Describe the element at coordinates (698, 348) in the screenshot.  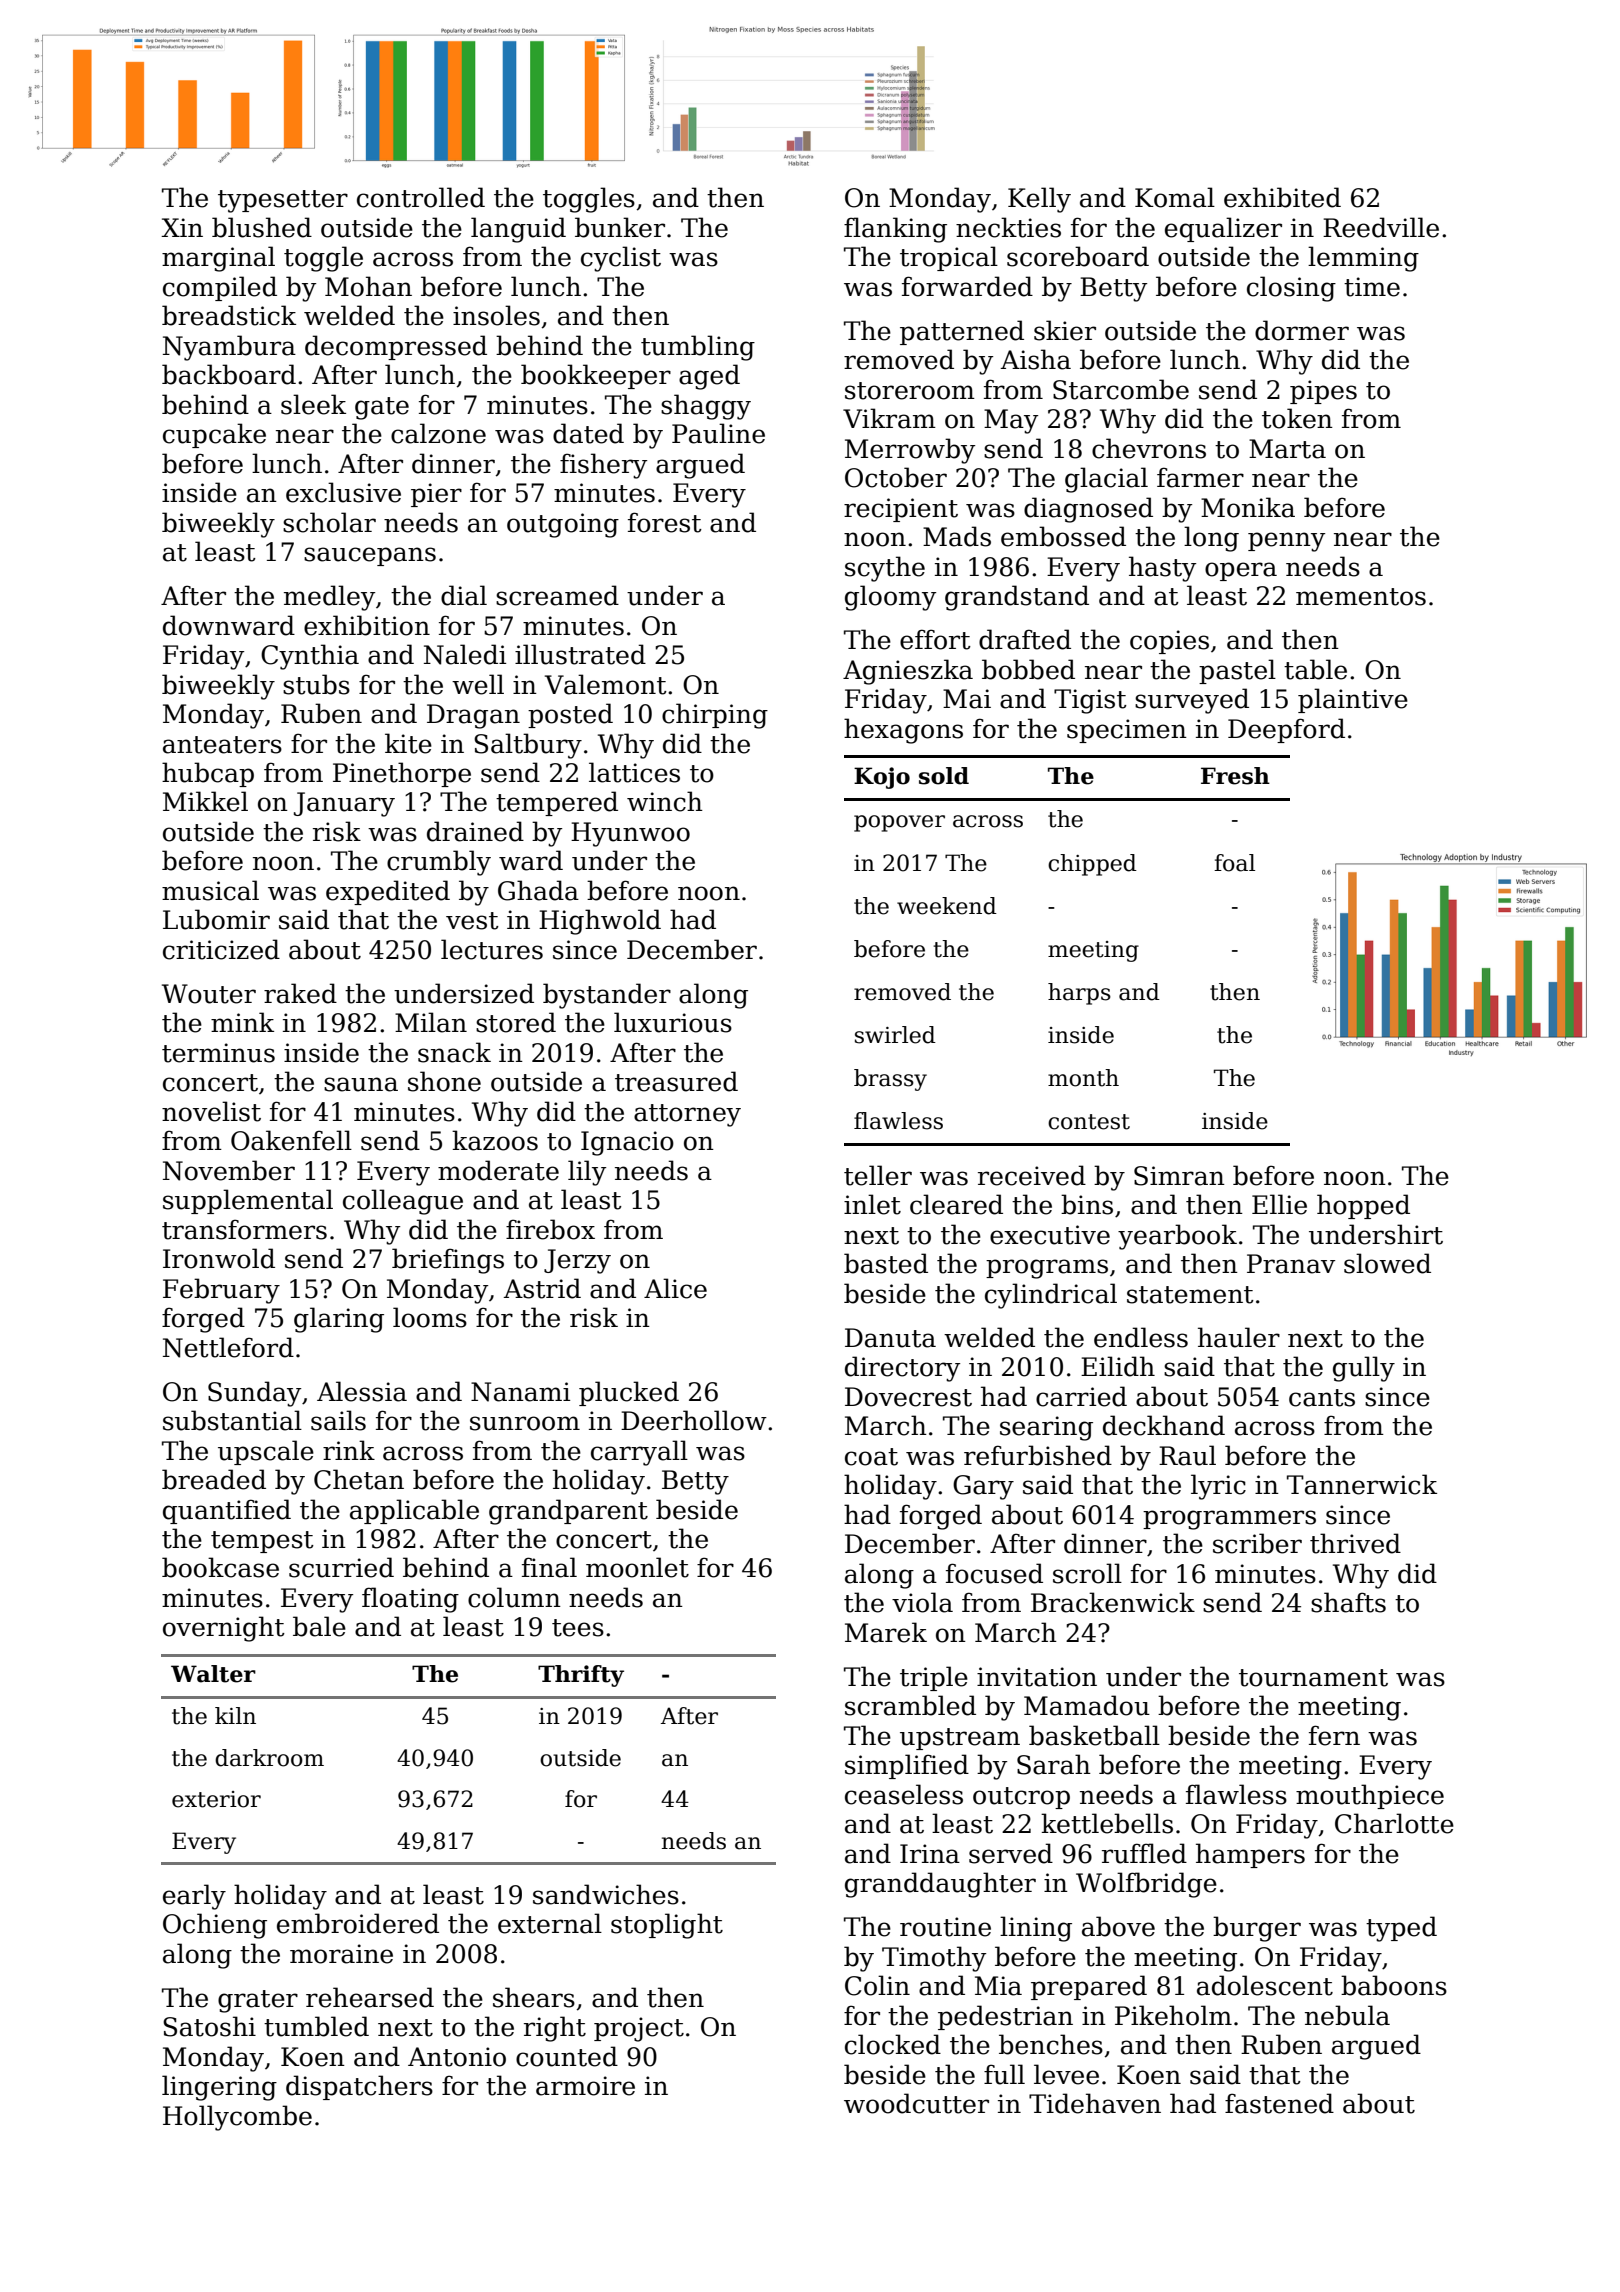
I see `tumbling` at that location.
